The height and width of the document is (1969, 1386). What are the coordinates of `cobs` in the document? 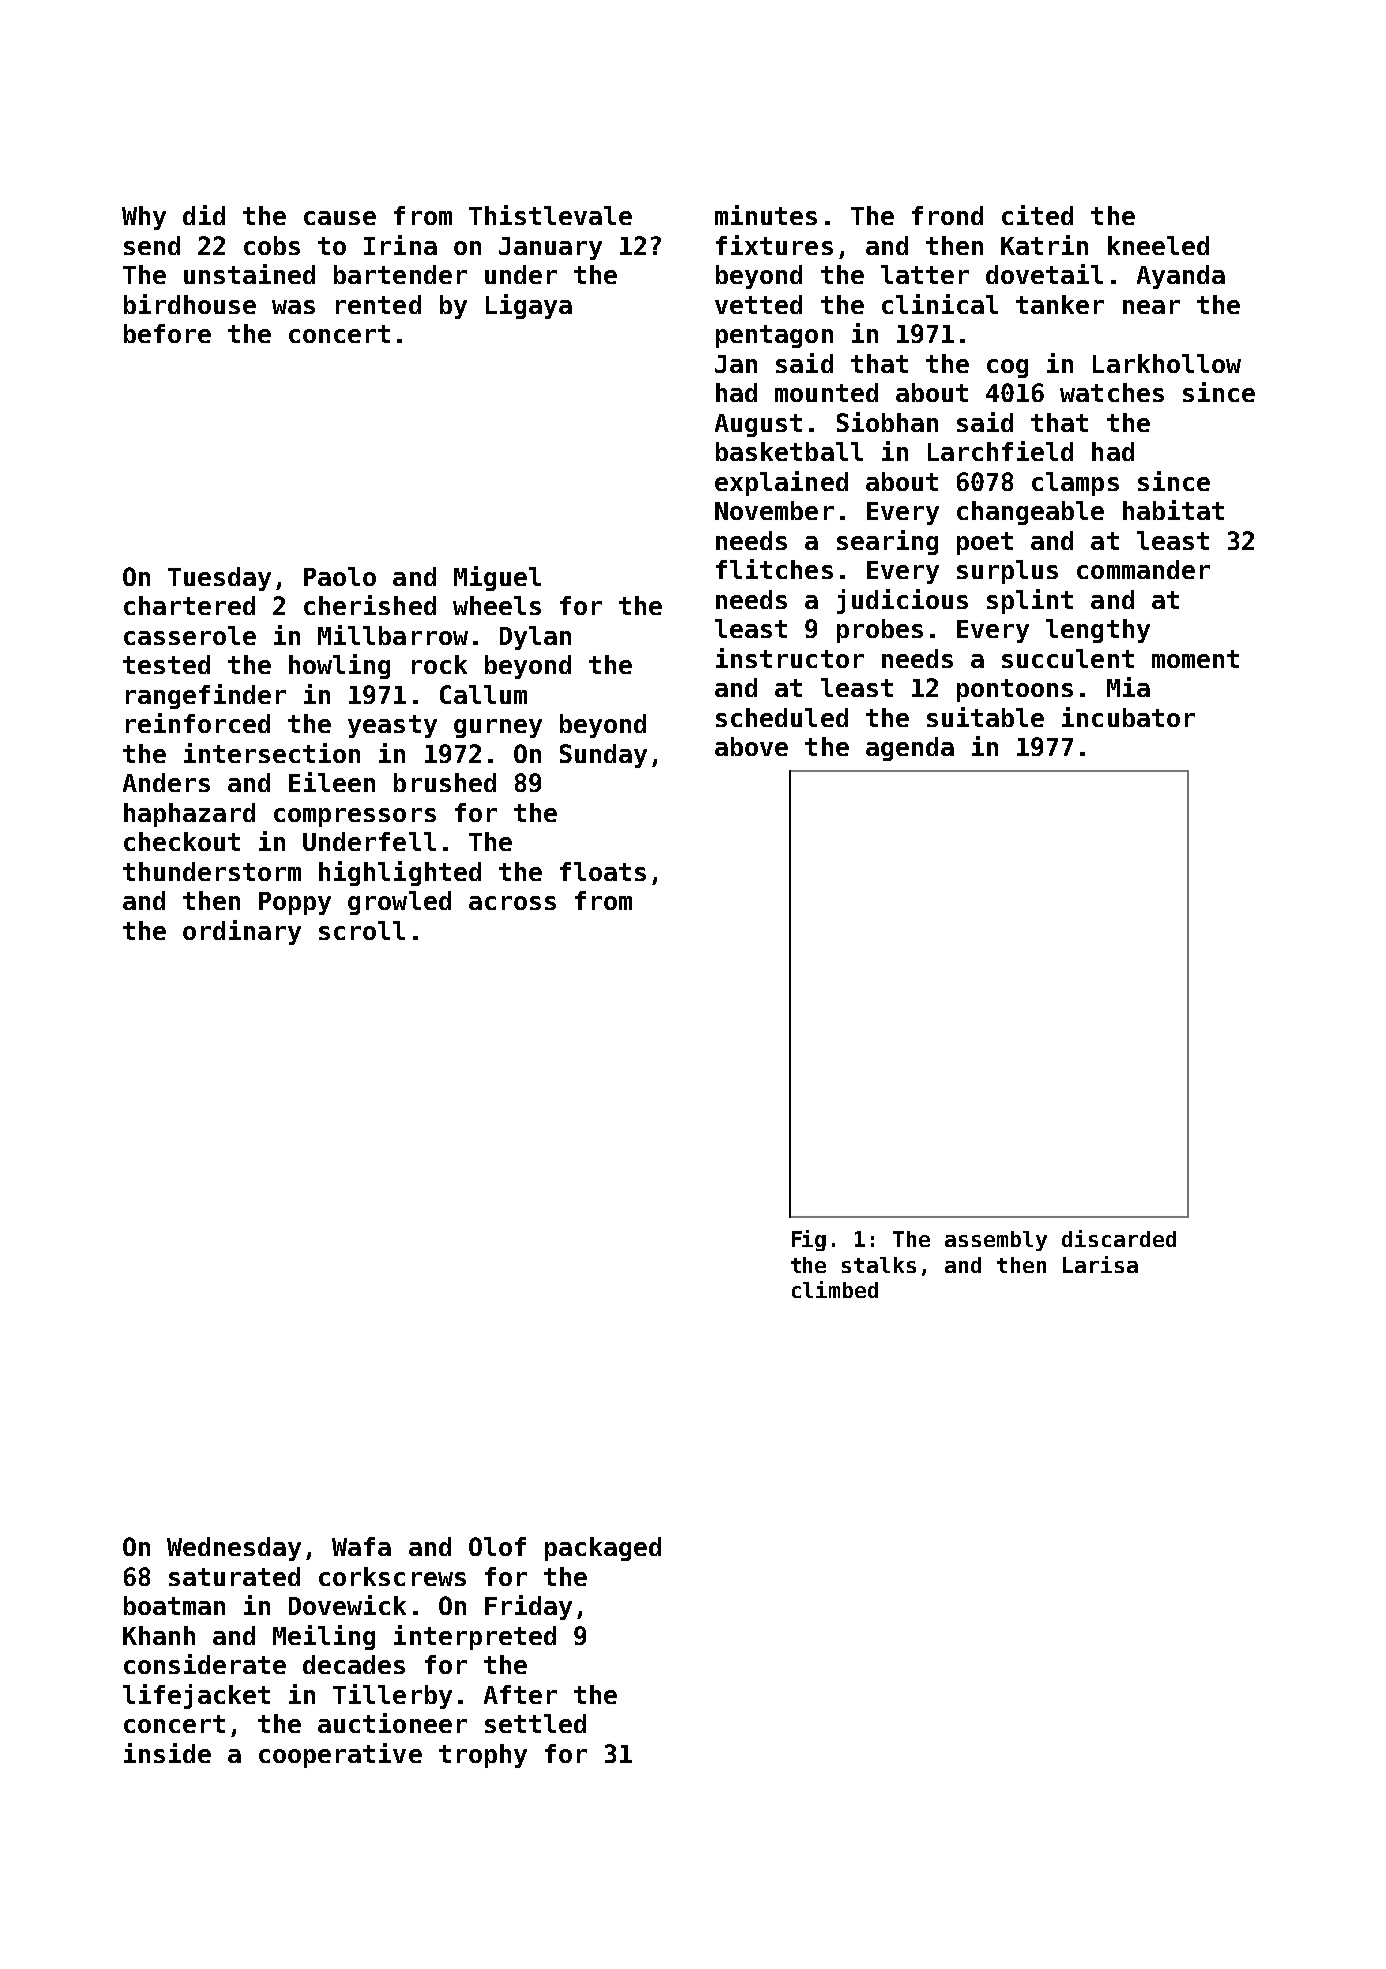 It's located at (272, 245).
